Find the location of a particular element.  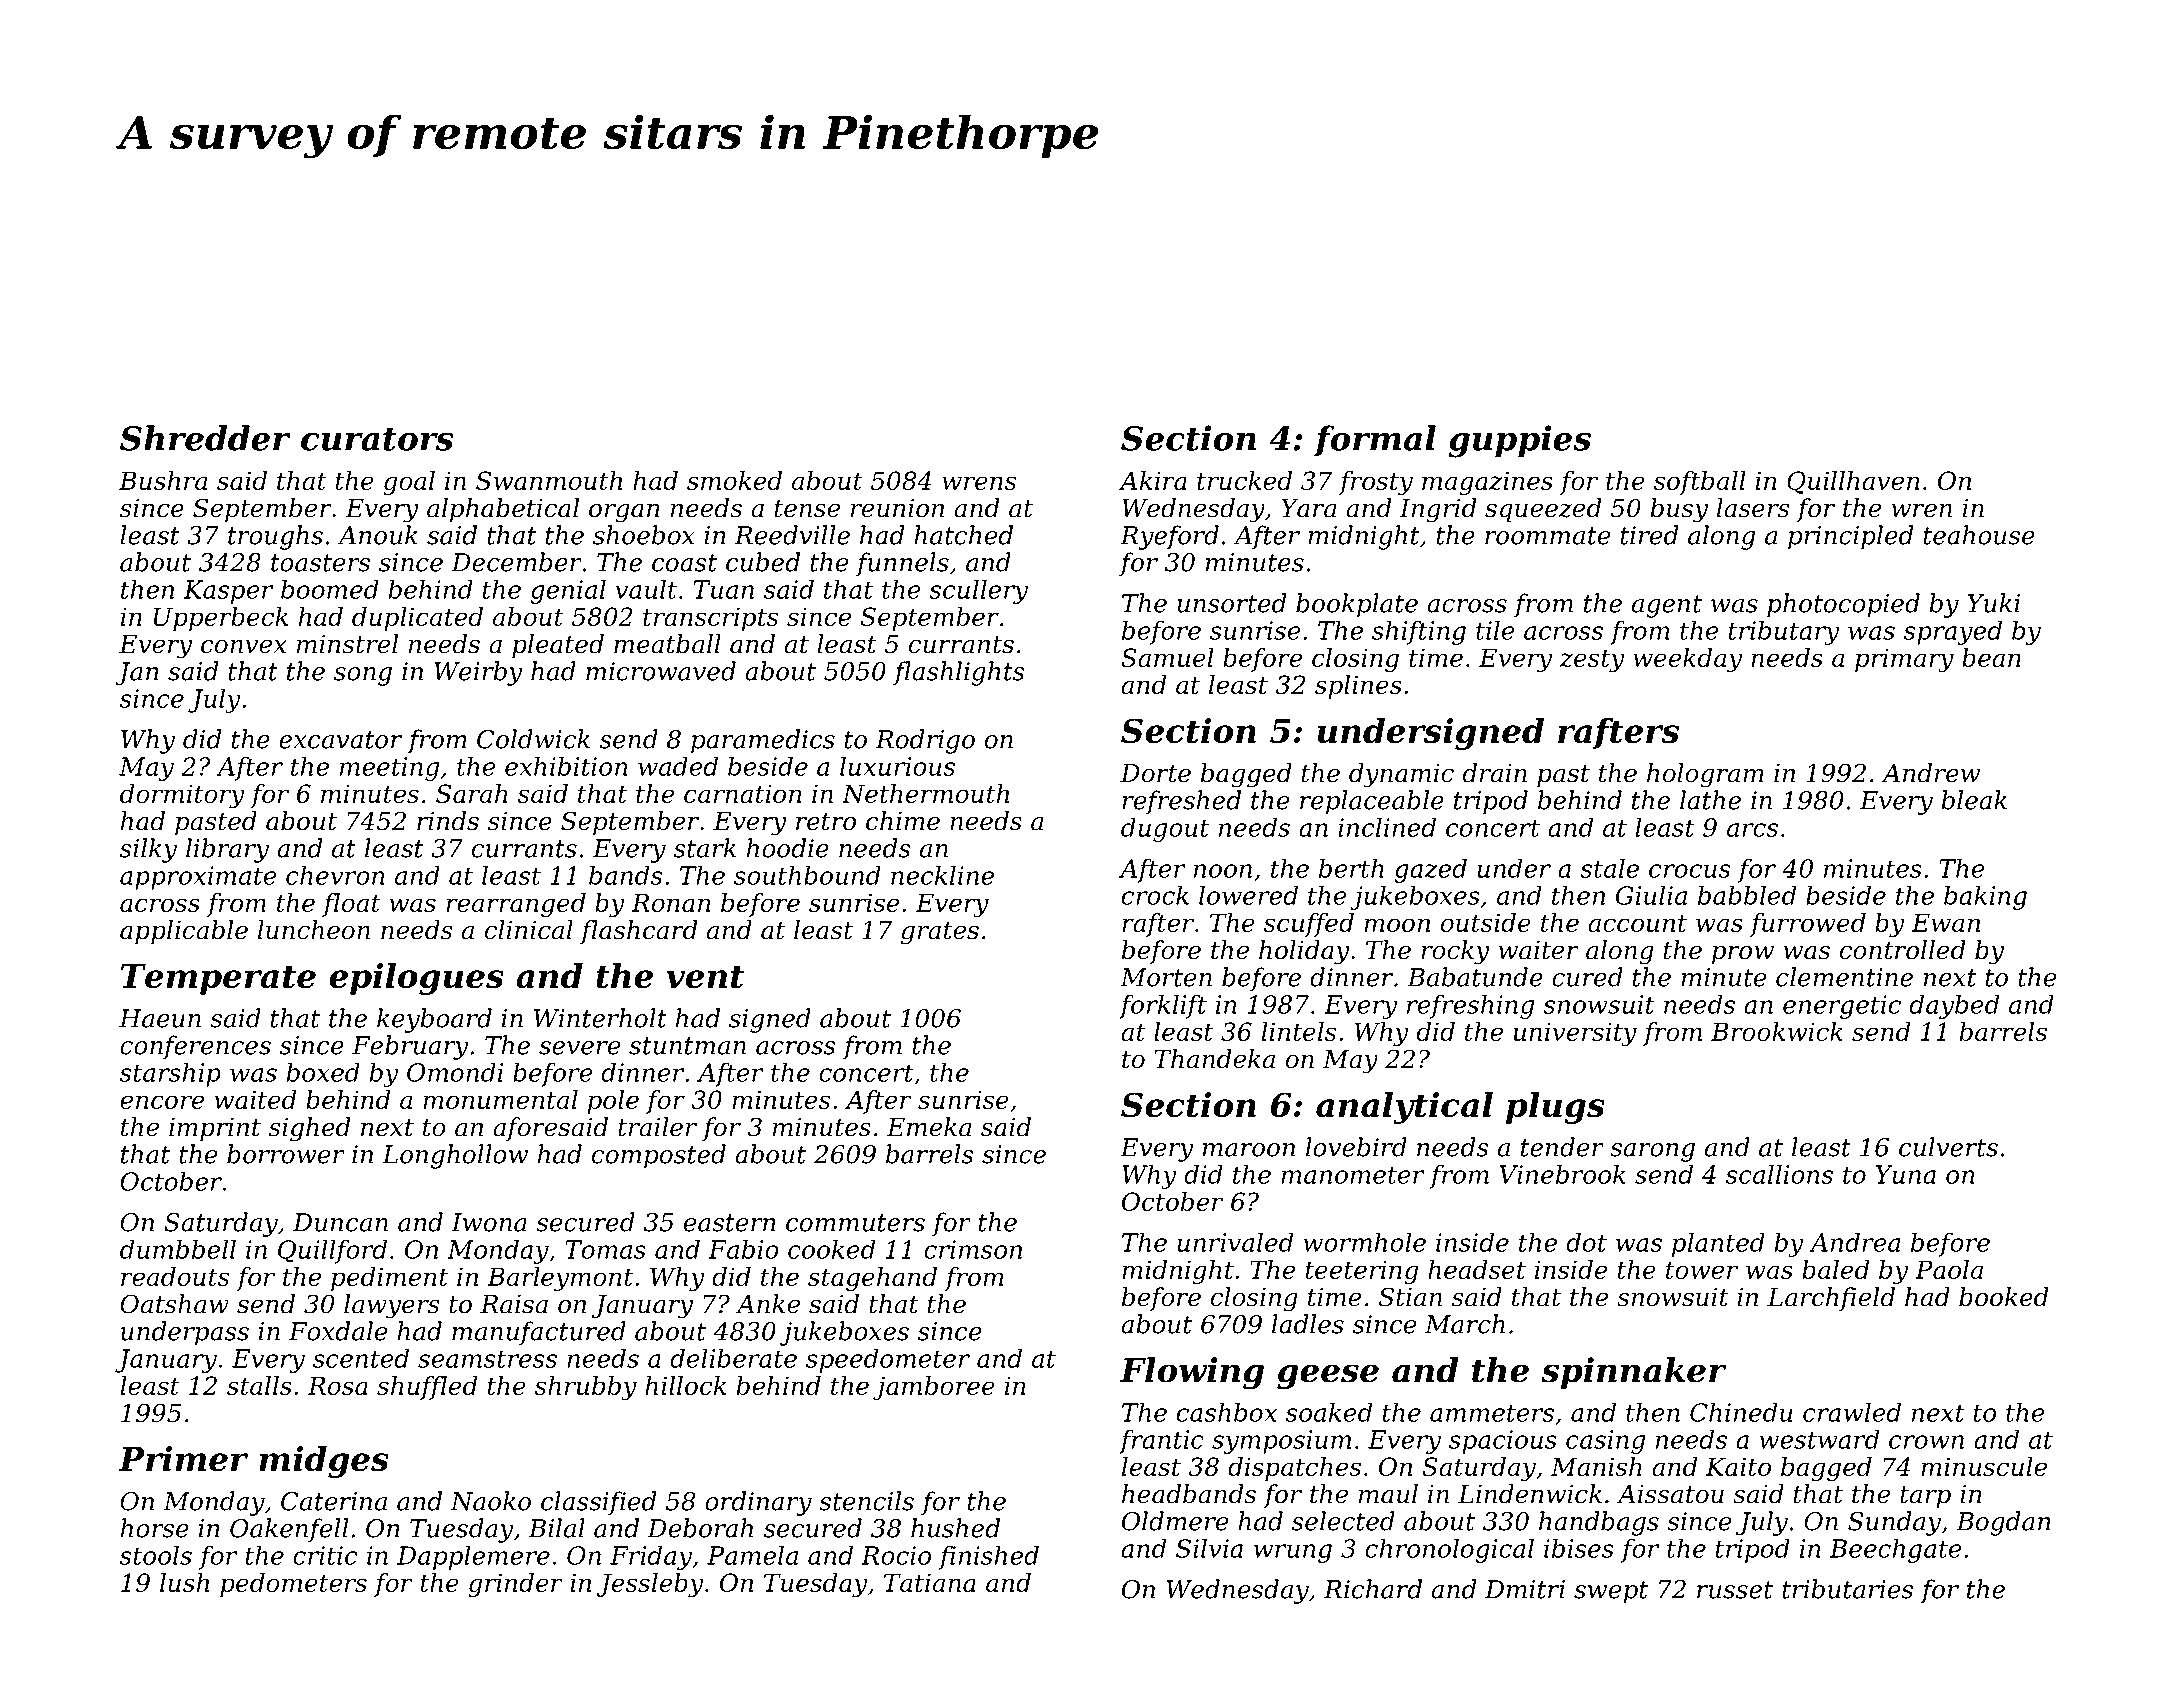

shrubby is located at coordinates (586, 1388).
